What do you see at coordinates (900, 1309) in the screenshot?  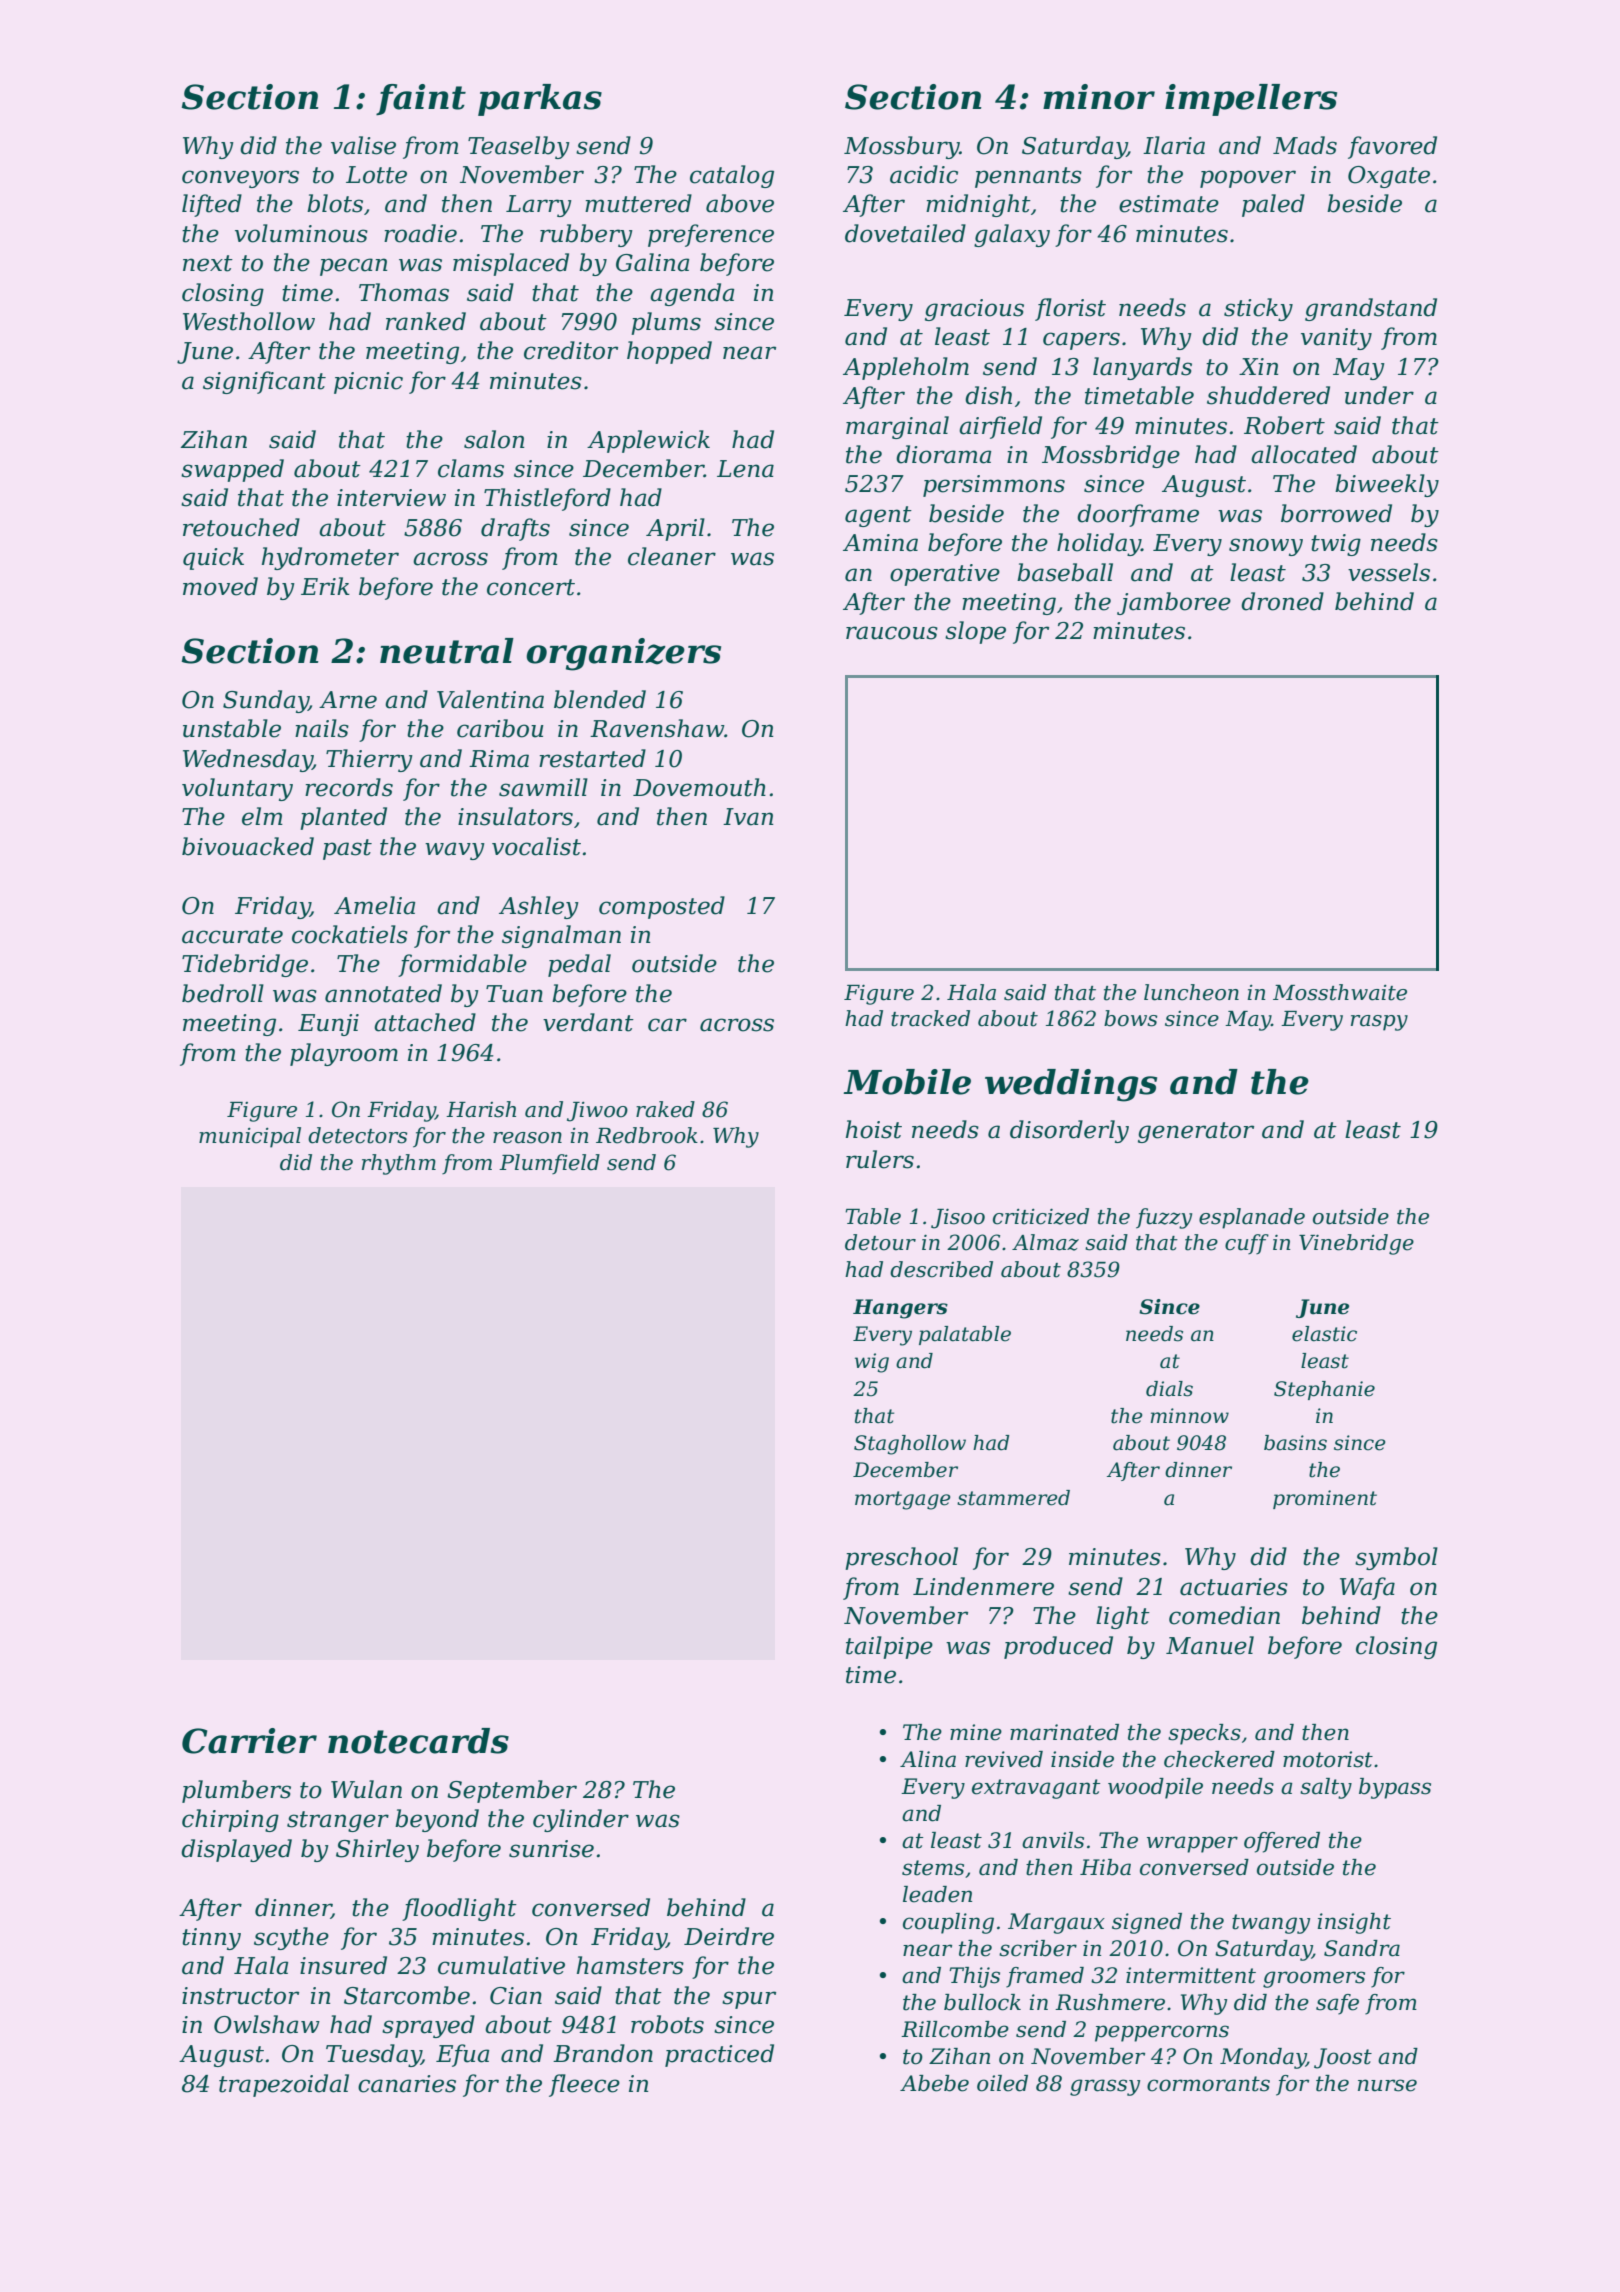 I see `Hangers` at bounding box center [900, 1309].
